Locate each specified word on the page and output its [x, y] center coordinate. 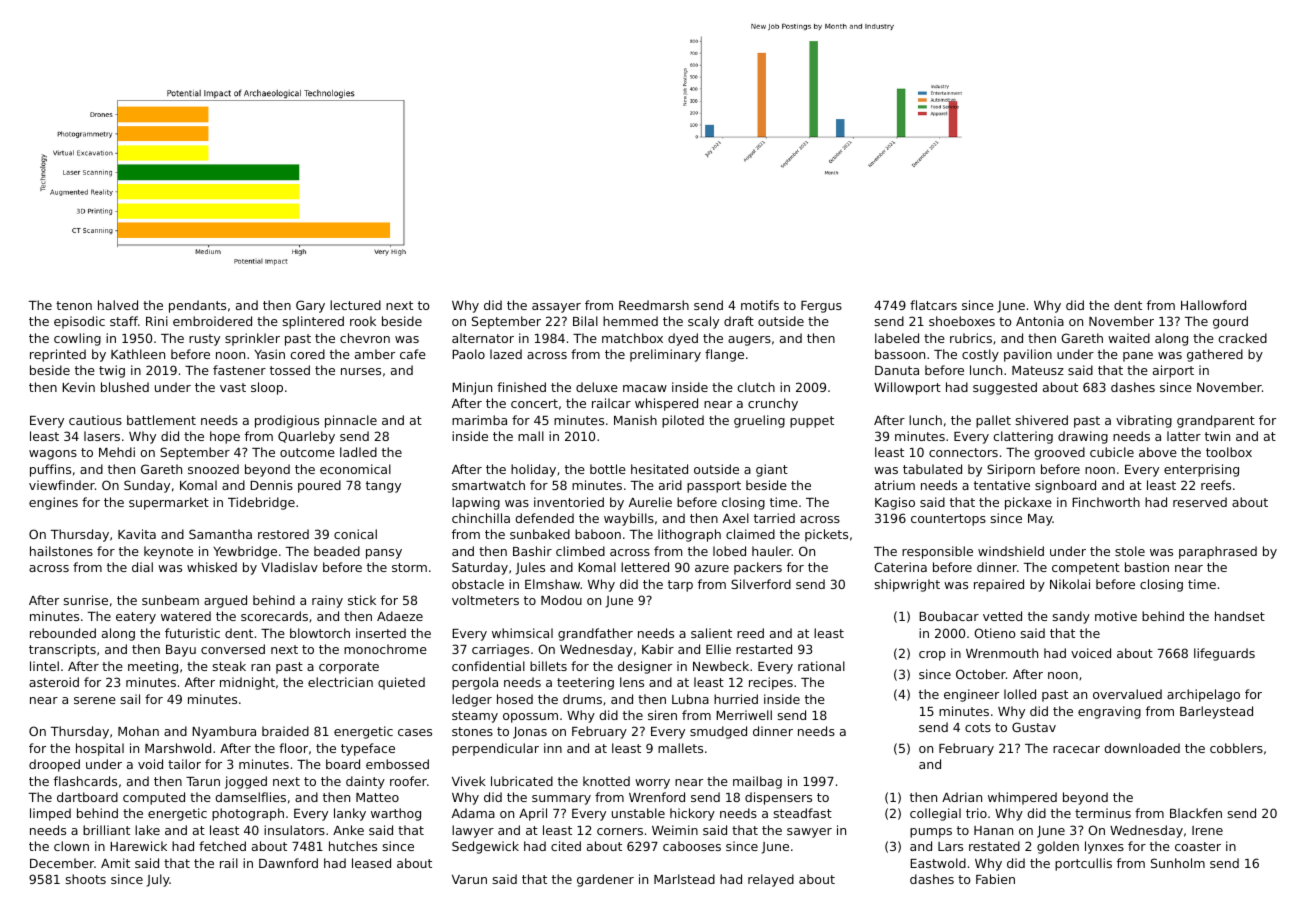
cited [566, 846]
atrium [895, 485]
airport [1173, 371]
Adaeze [400, 616]
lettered [645, 567]
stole [1130, 551]
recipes [771, 683]
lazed [506, 354]
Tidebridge [261, 503]
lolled [1020, 694]
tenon [74, 305]
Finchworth [1106, 502]
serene [95, 700]
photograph [248, 814]
